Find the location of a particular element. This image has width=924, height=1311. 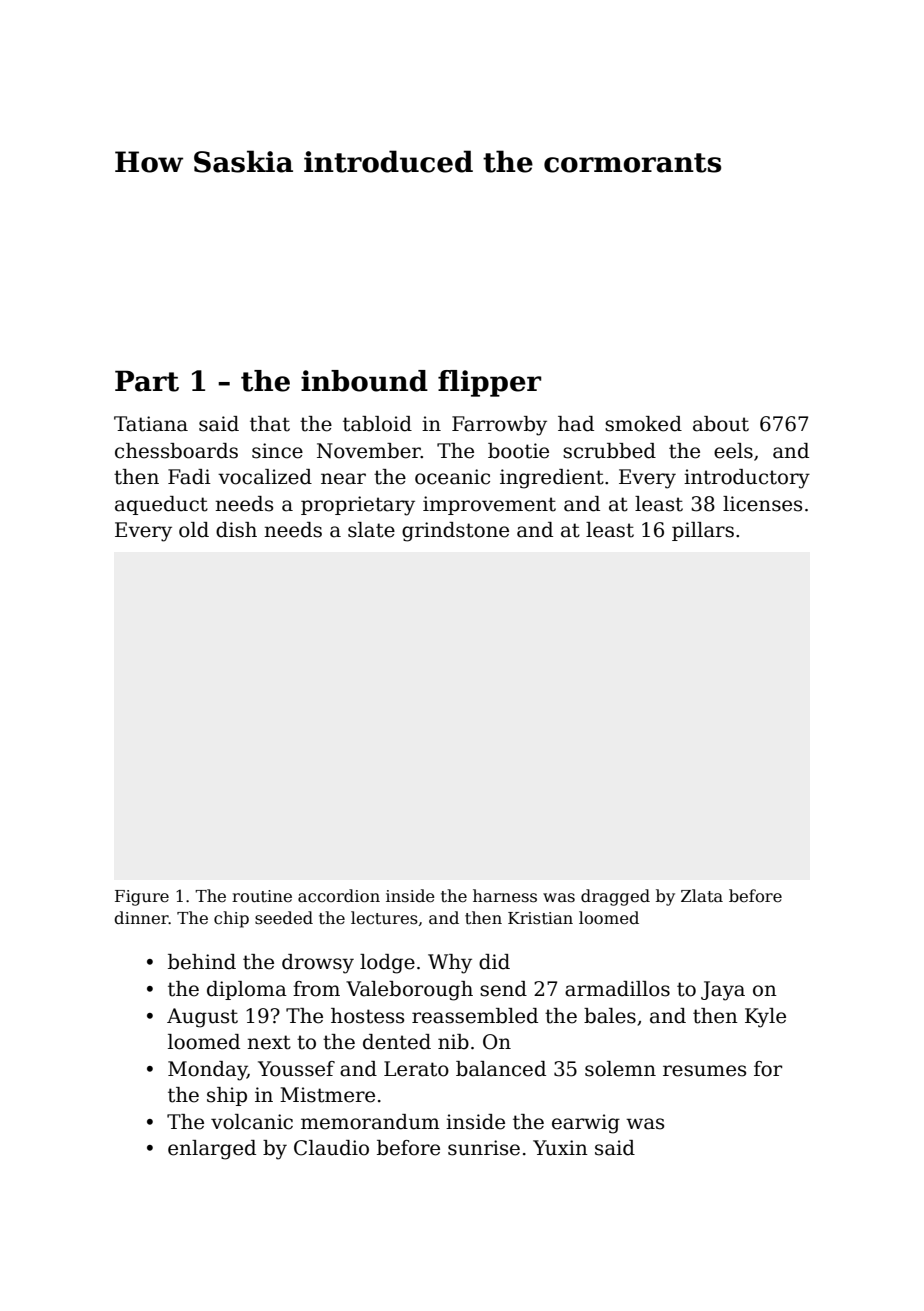

smoked is located at coordinates (643, 424).
